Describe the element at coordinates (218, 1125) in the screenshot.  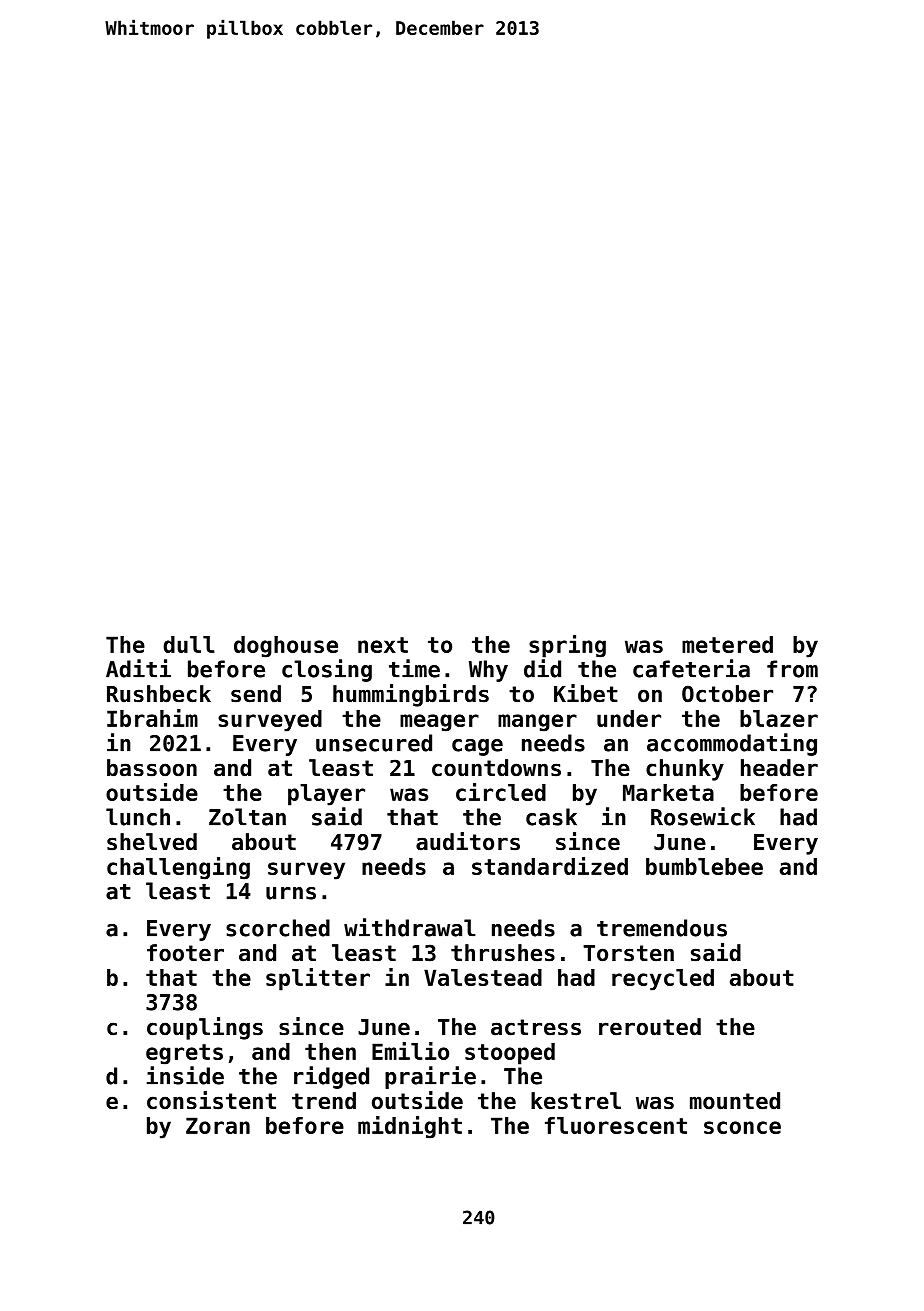
I see `Zoran` at that location.
